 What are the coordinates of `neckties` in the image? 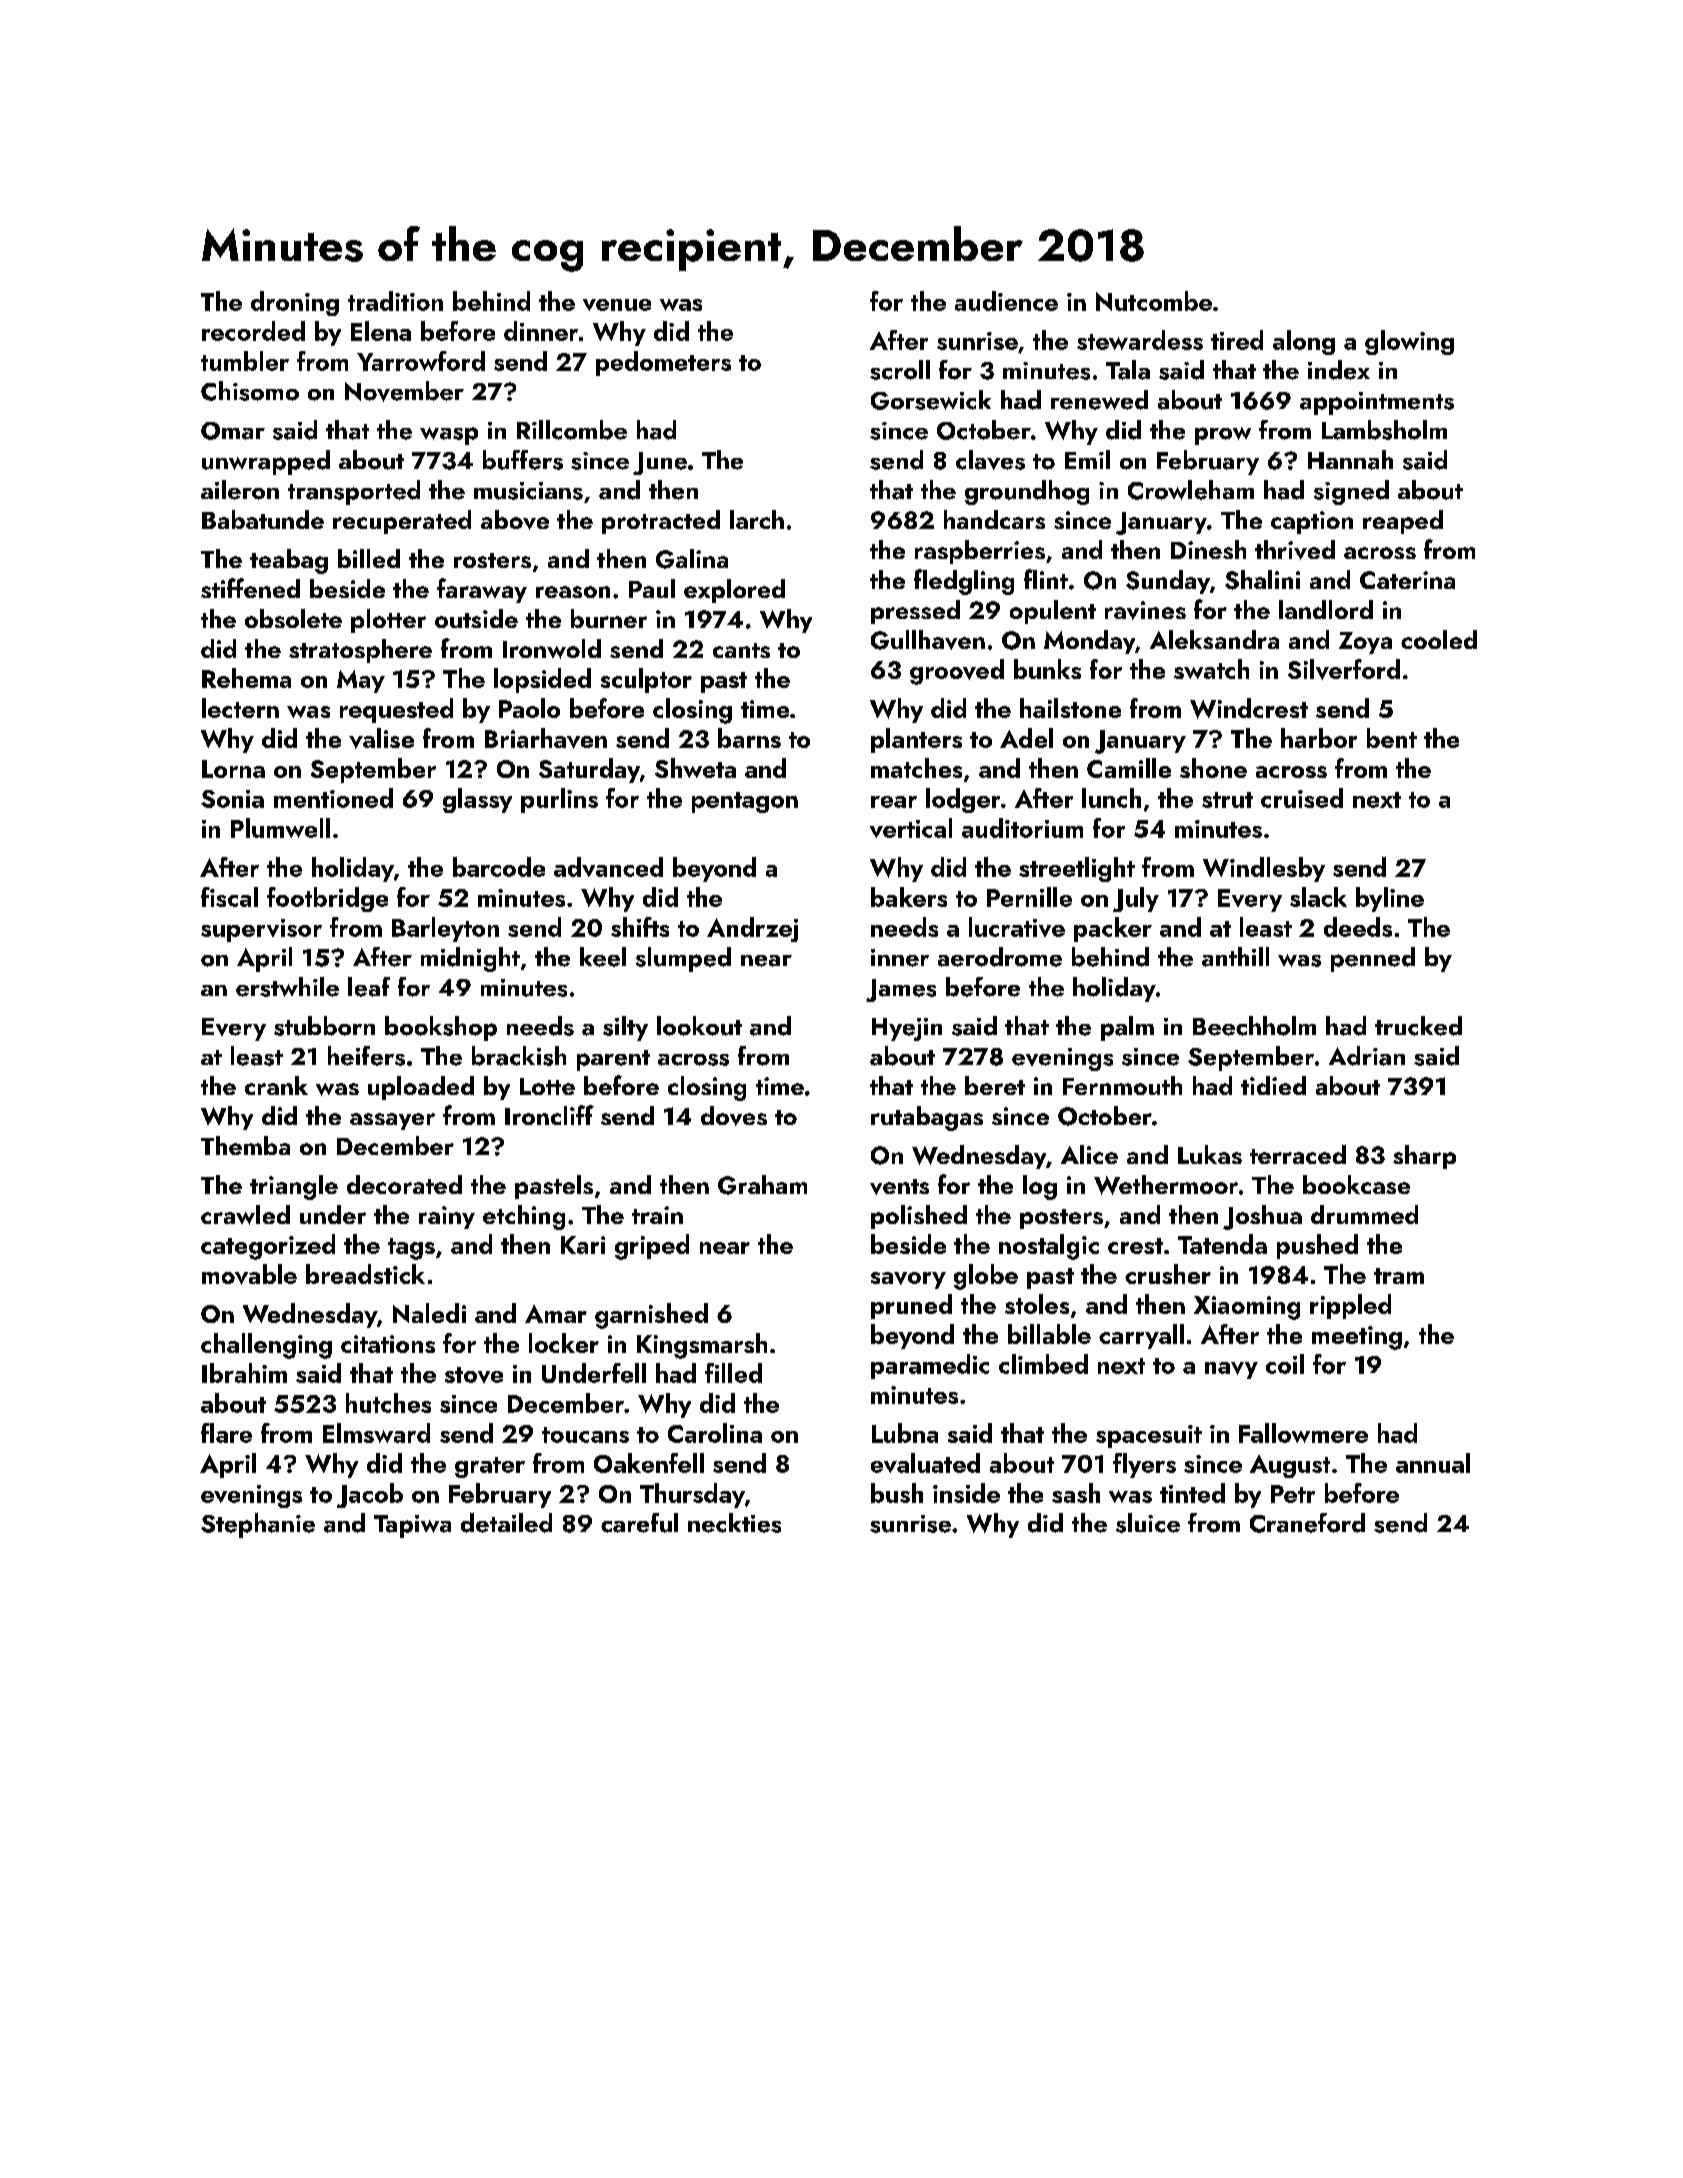 It's located at (734, 1523).
